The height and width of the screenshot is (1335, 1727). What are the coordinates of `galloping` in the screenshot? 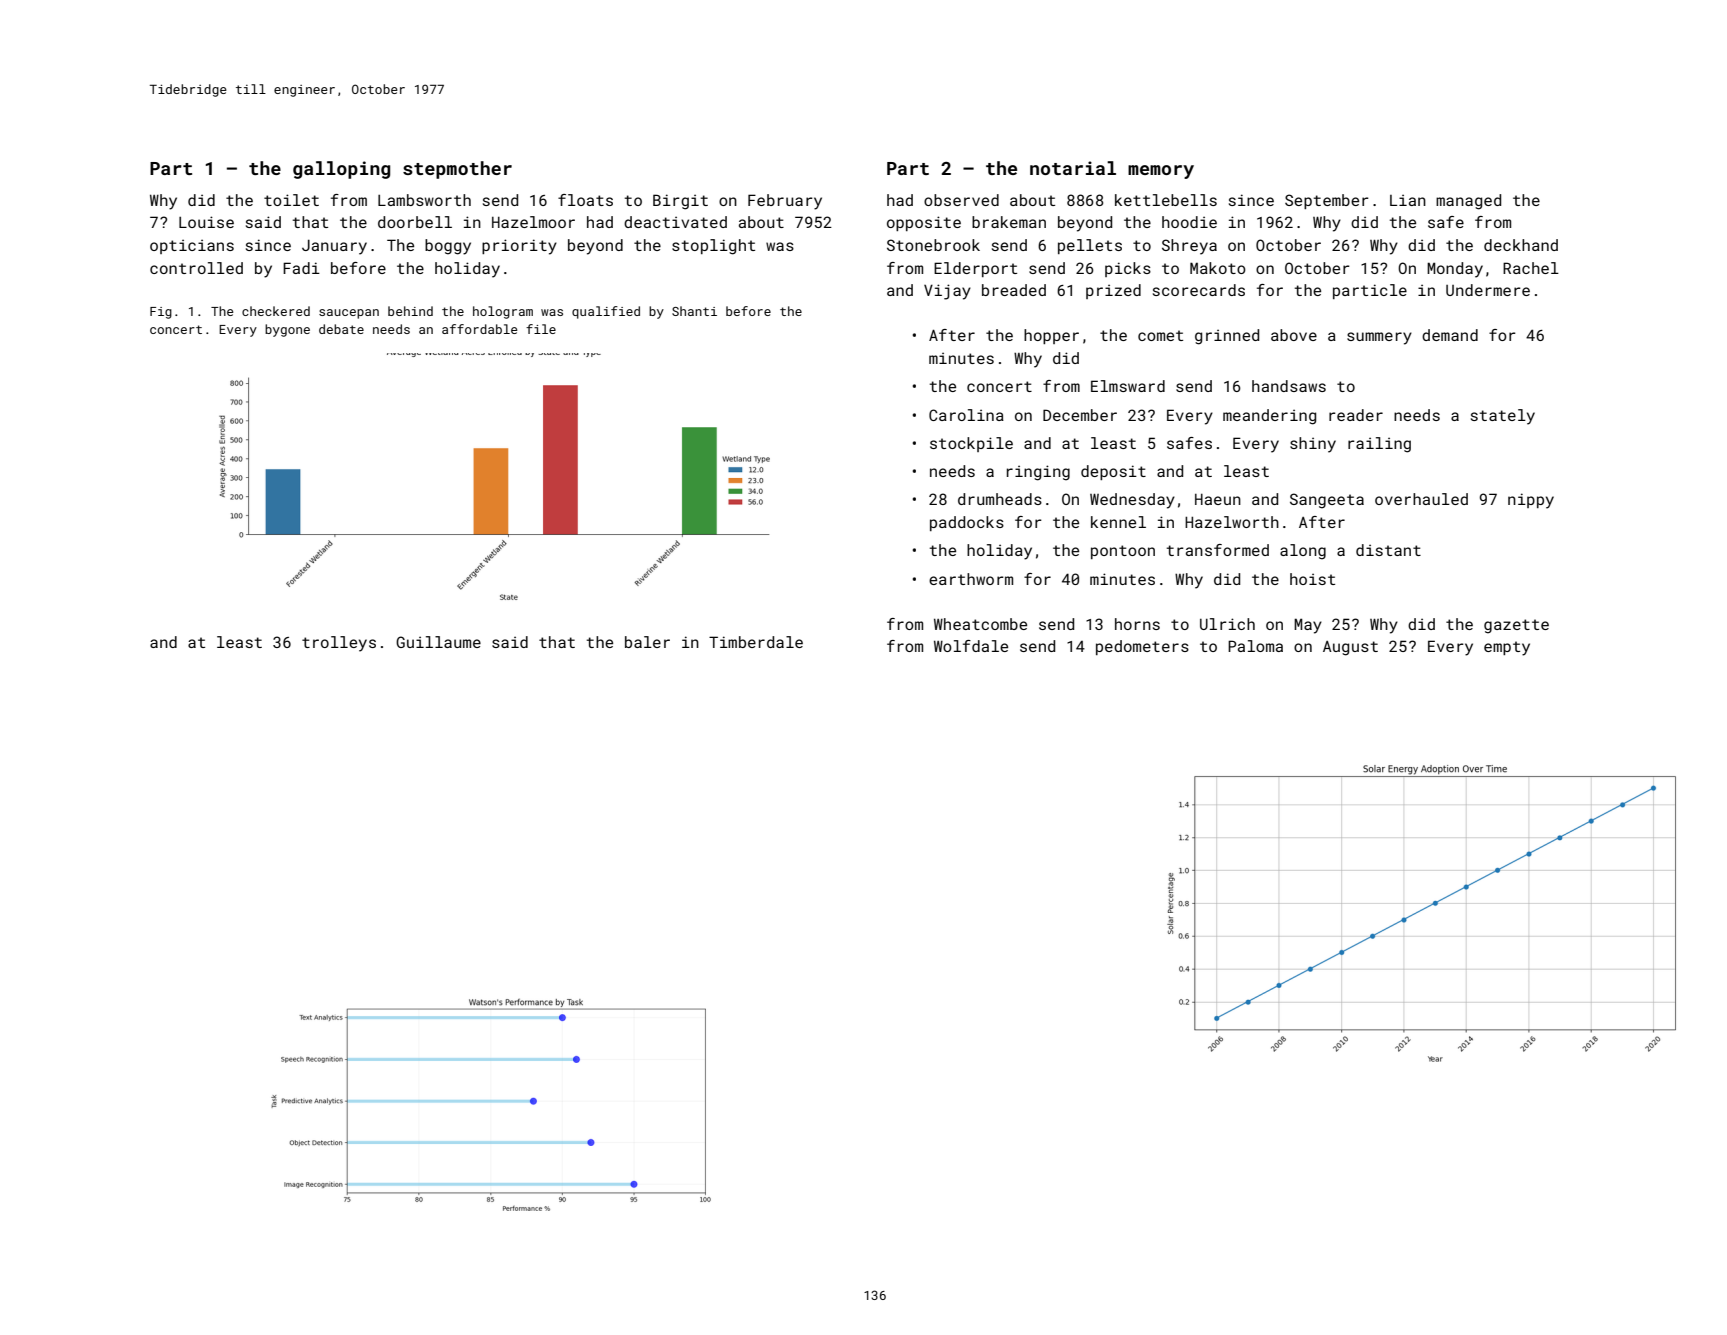 It's located at (341, 170).
